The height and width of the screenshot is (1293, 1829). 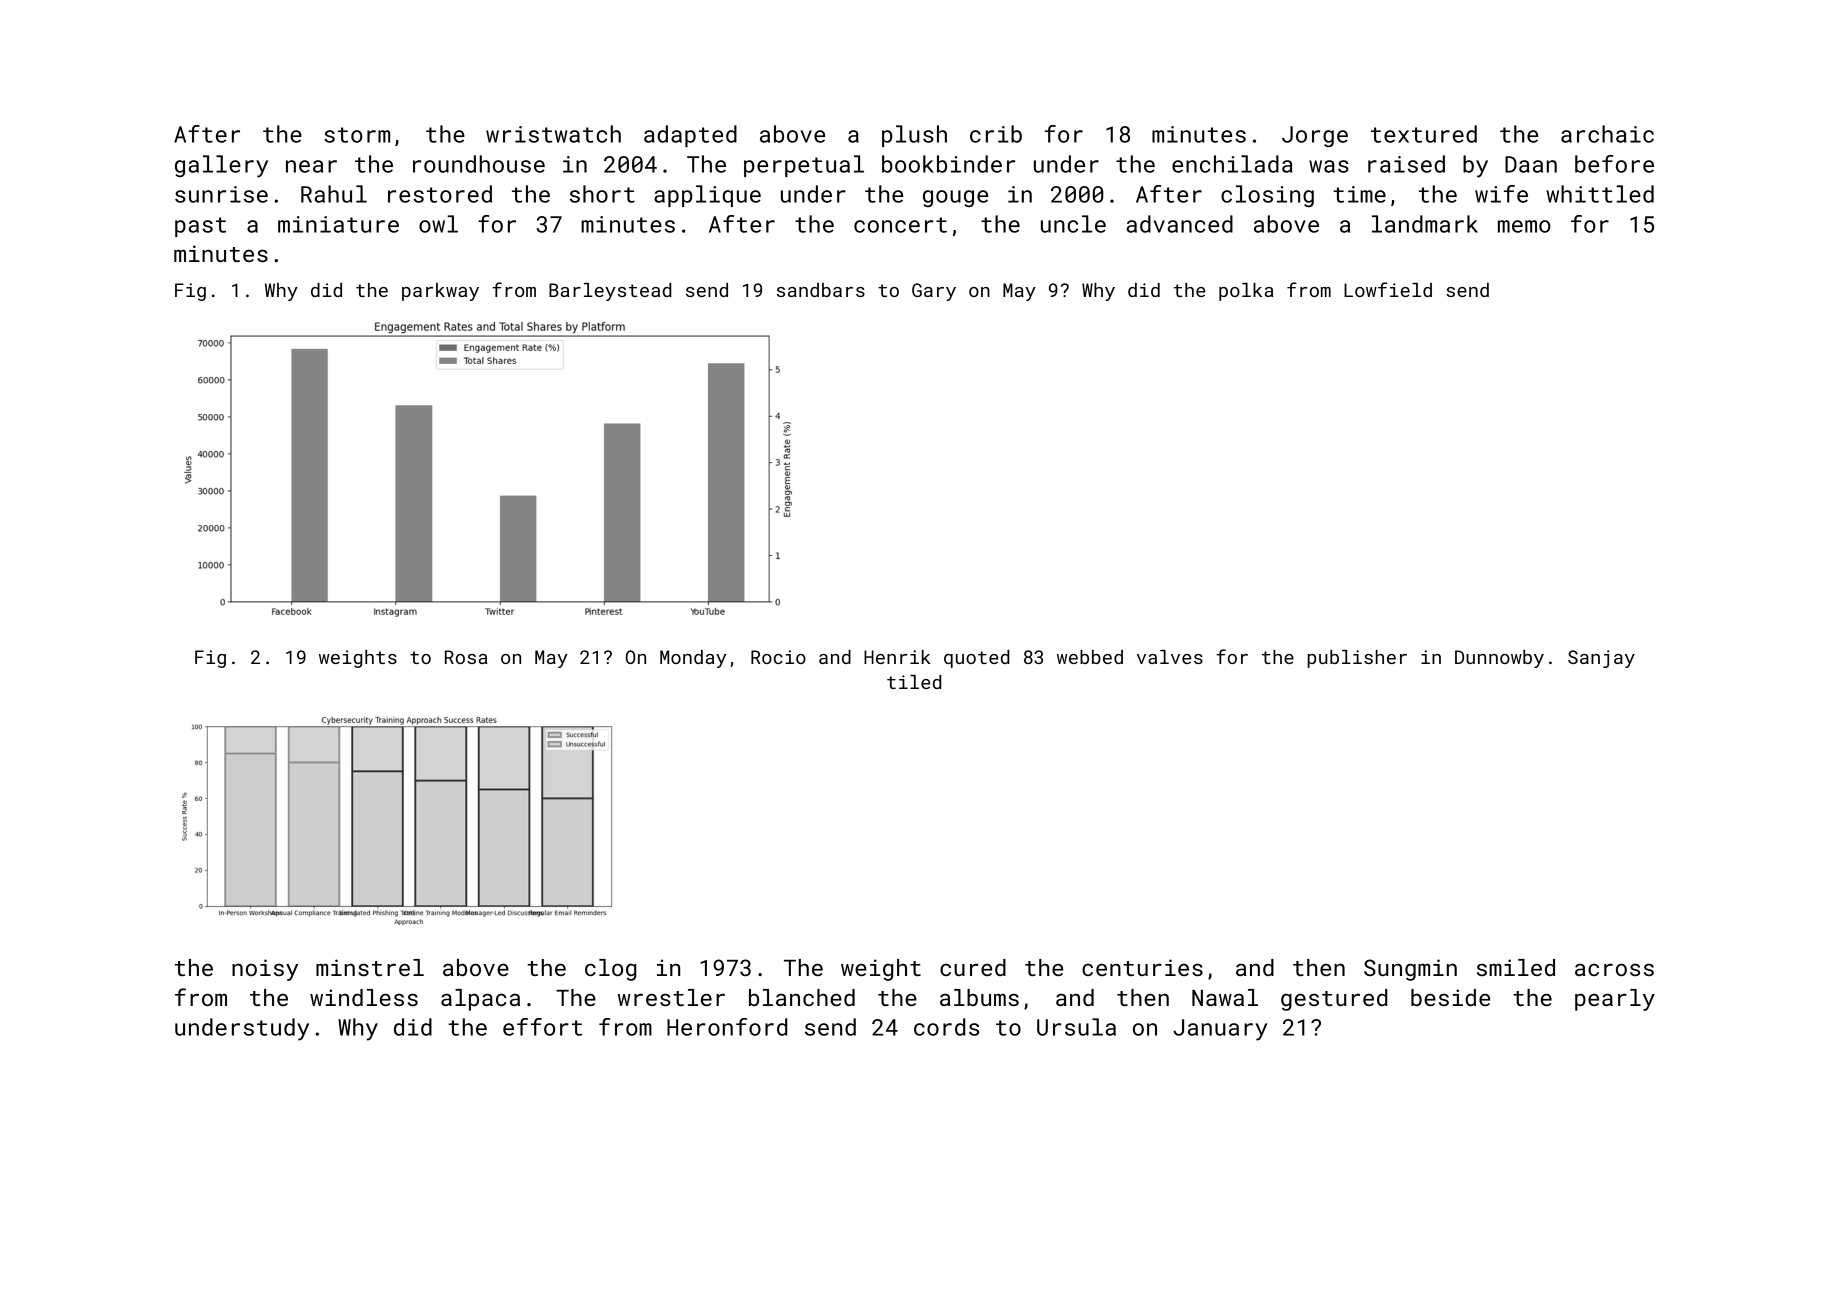 I want to click on effort, so click(x=542, y=1027).
